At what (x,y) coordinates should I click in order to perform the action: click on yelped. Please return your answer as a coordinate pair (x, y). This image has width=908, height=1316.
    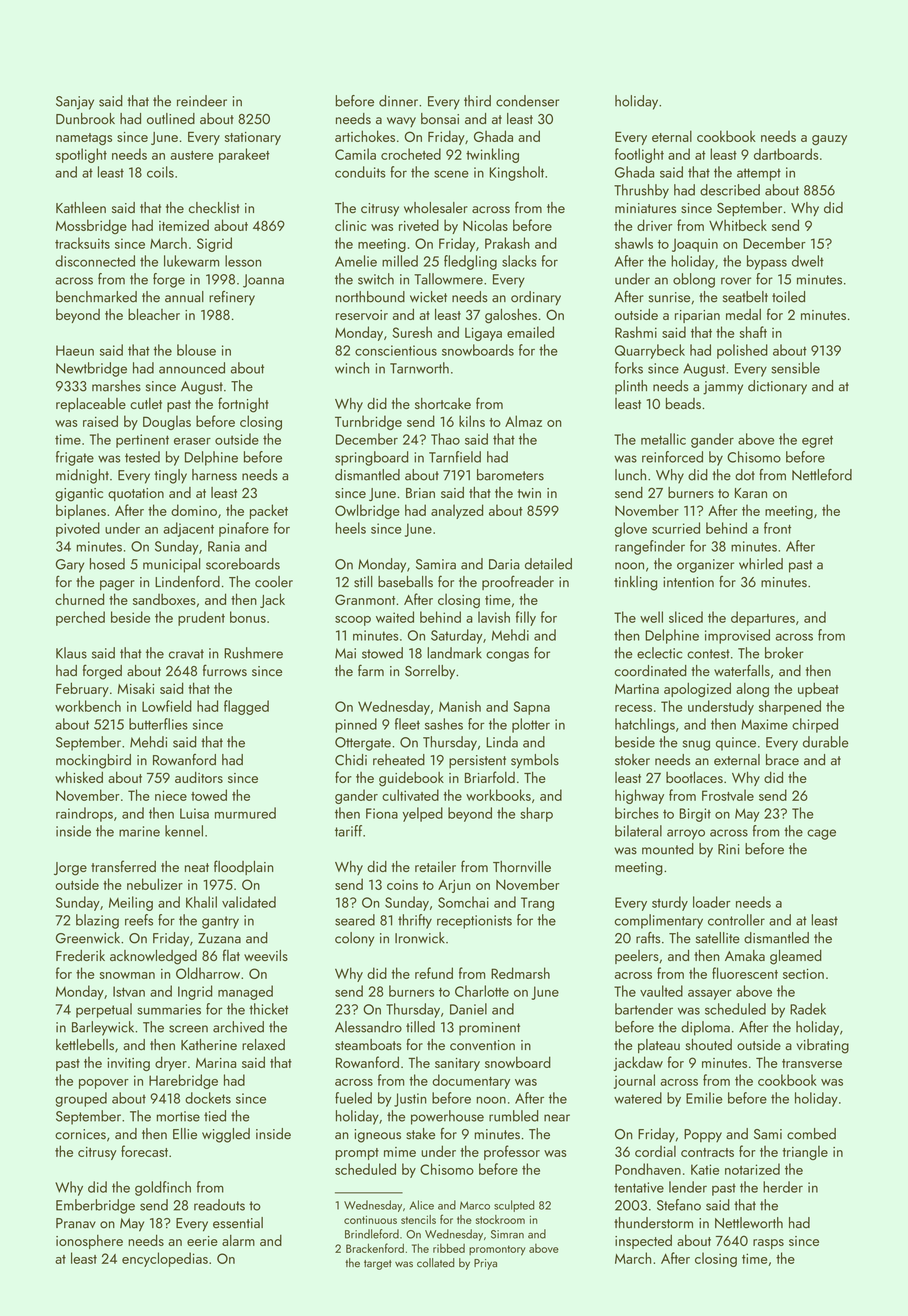
    Looking at the image, I should click on (422, 814).
